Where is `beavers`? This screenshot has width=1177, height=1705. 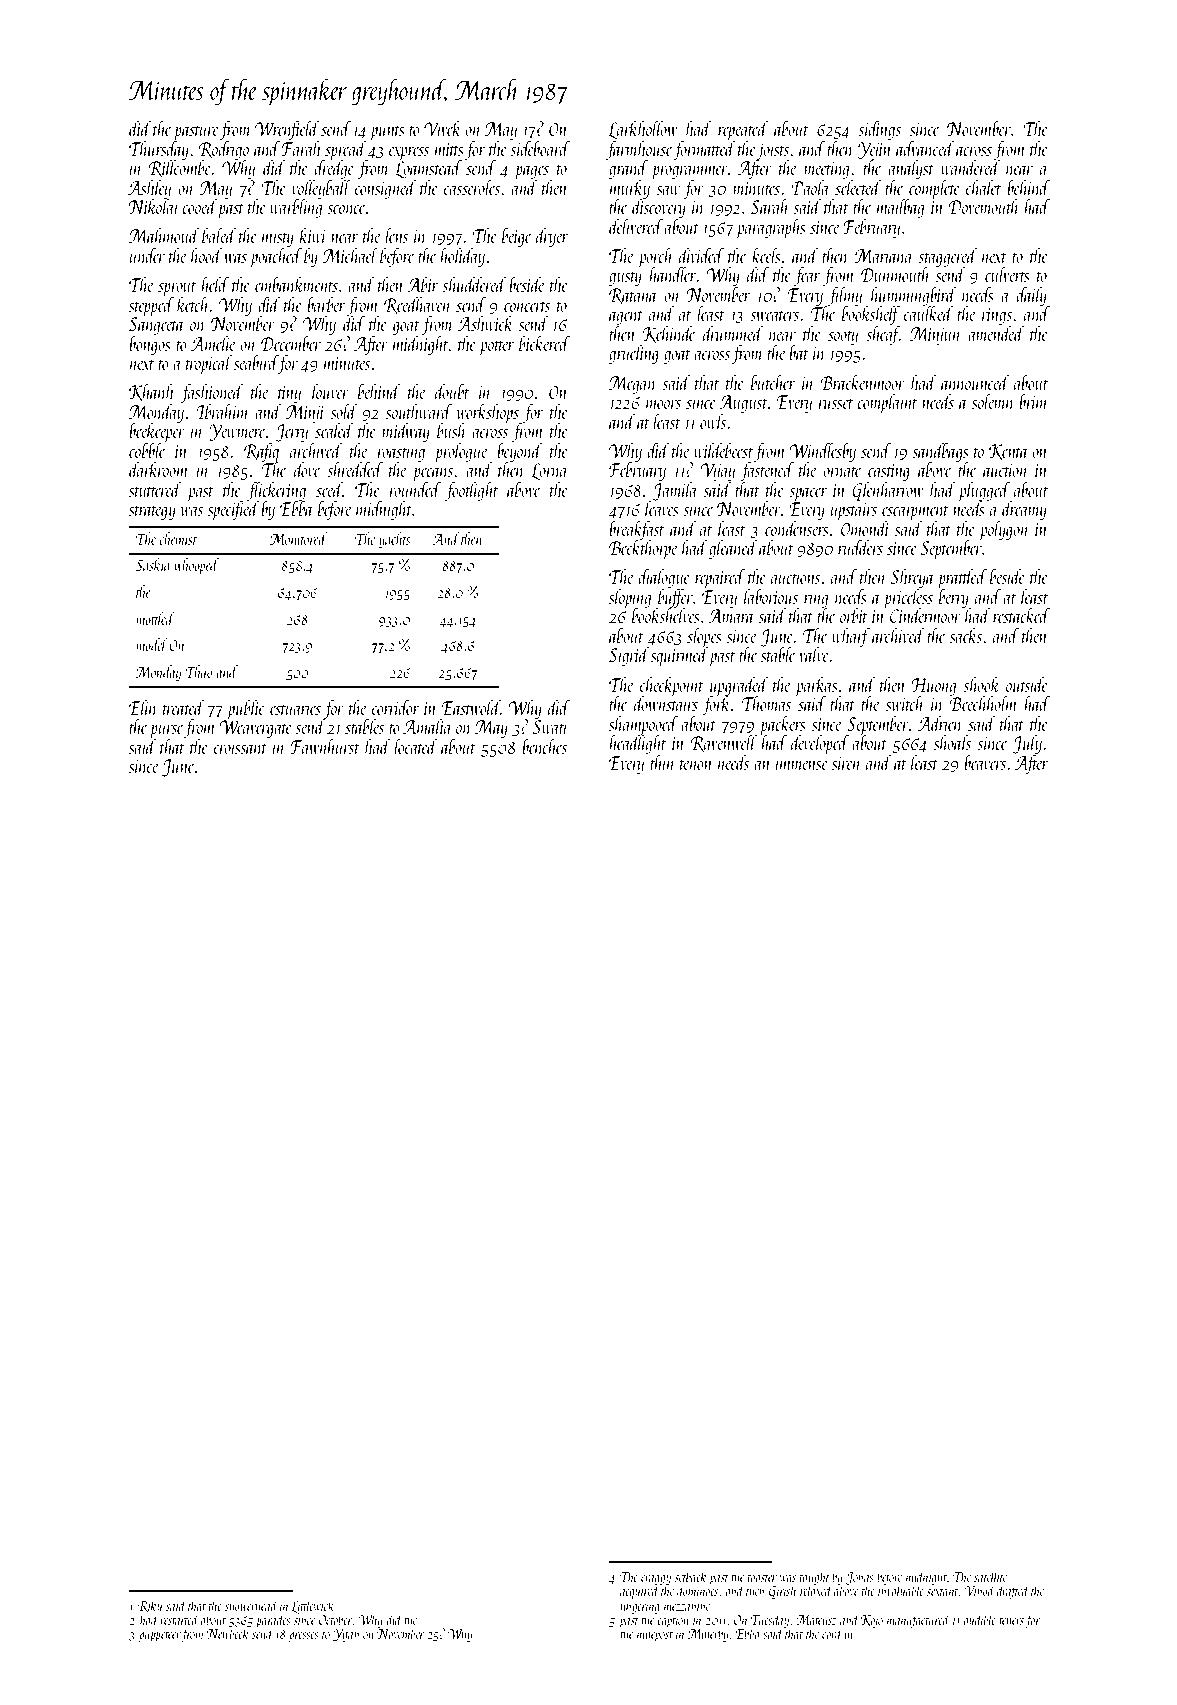 beavers is located at coordinates (985, 762).
